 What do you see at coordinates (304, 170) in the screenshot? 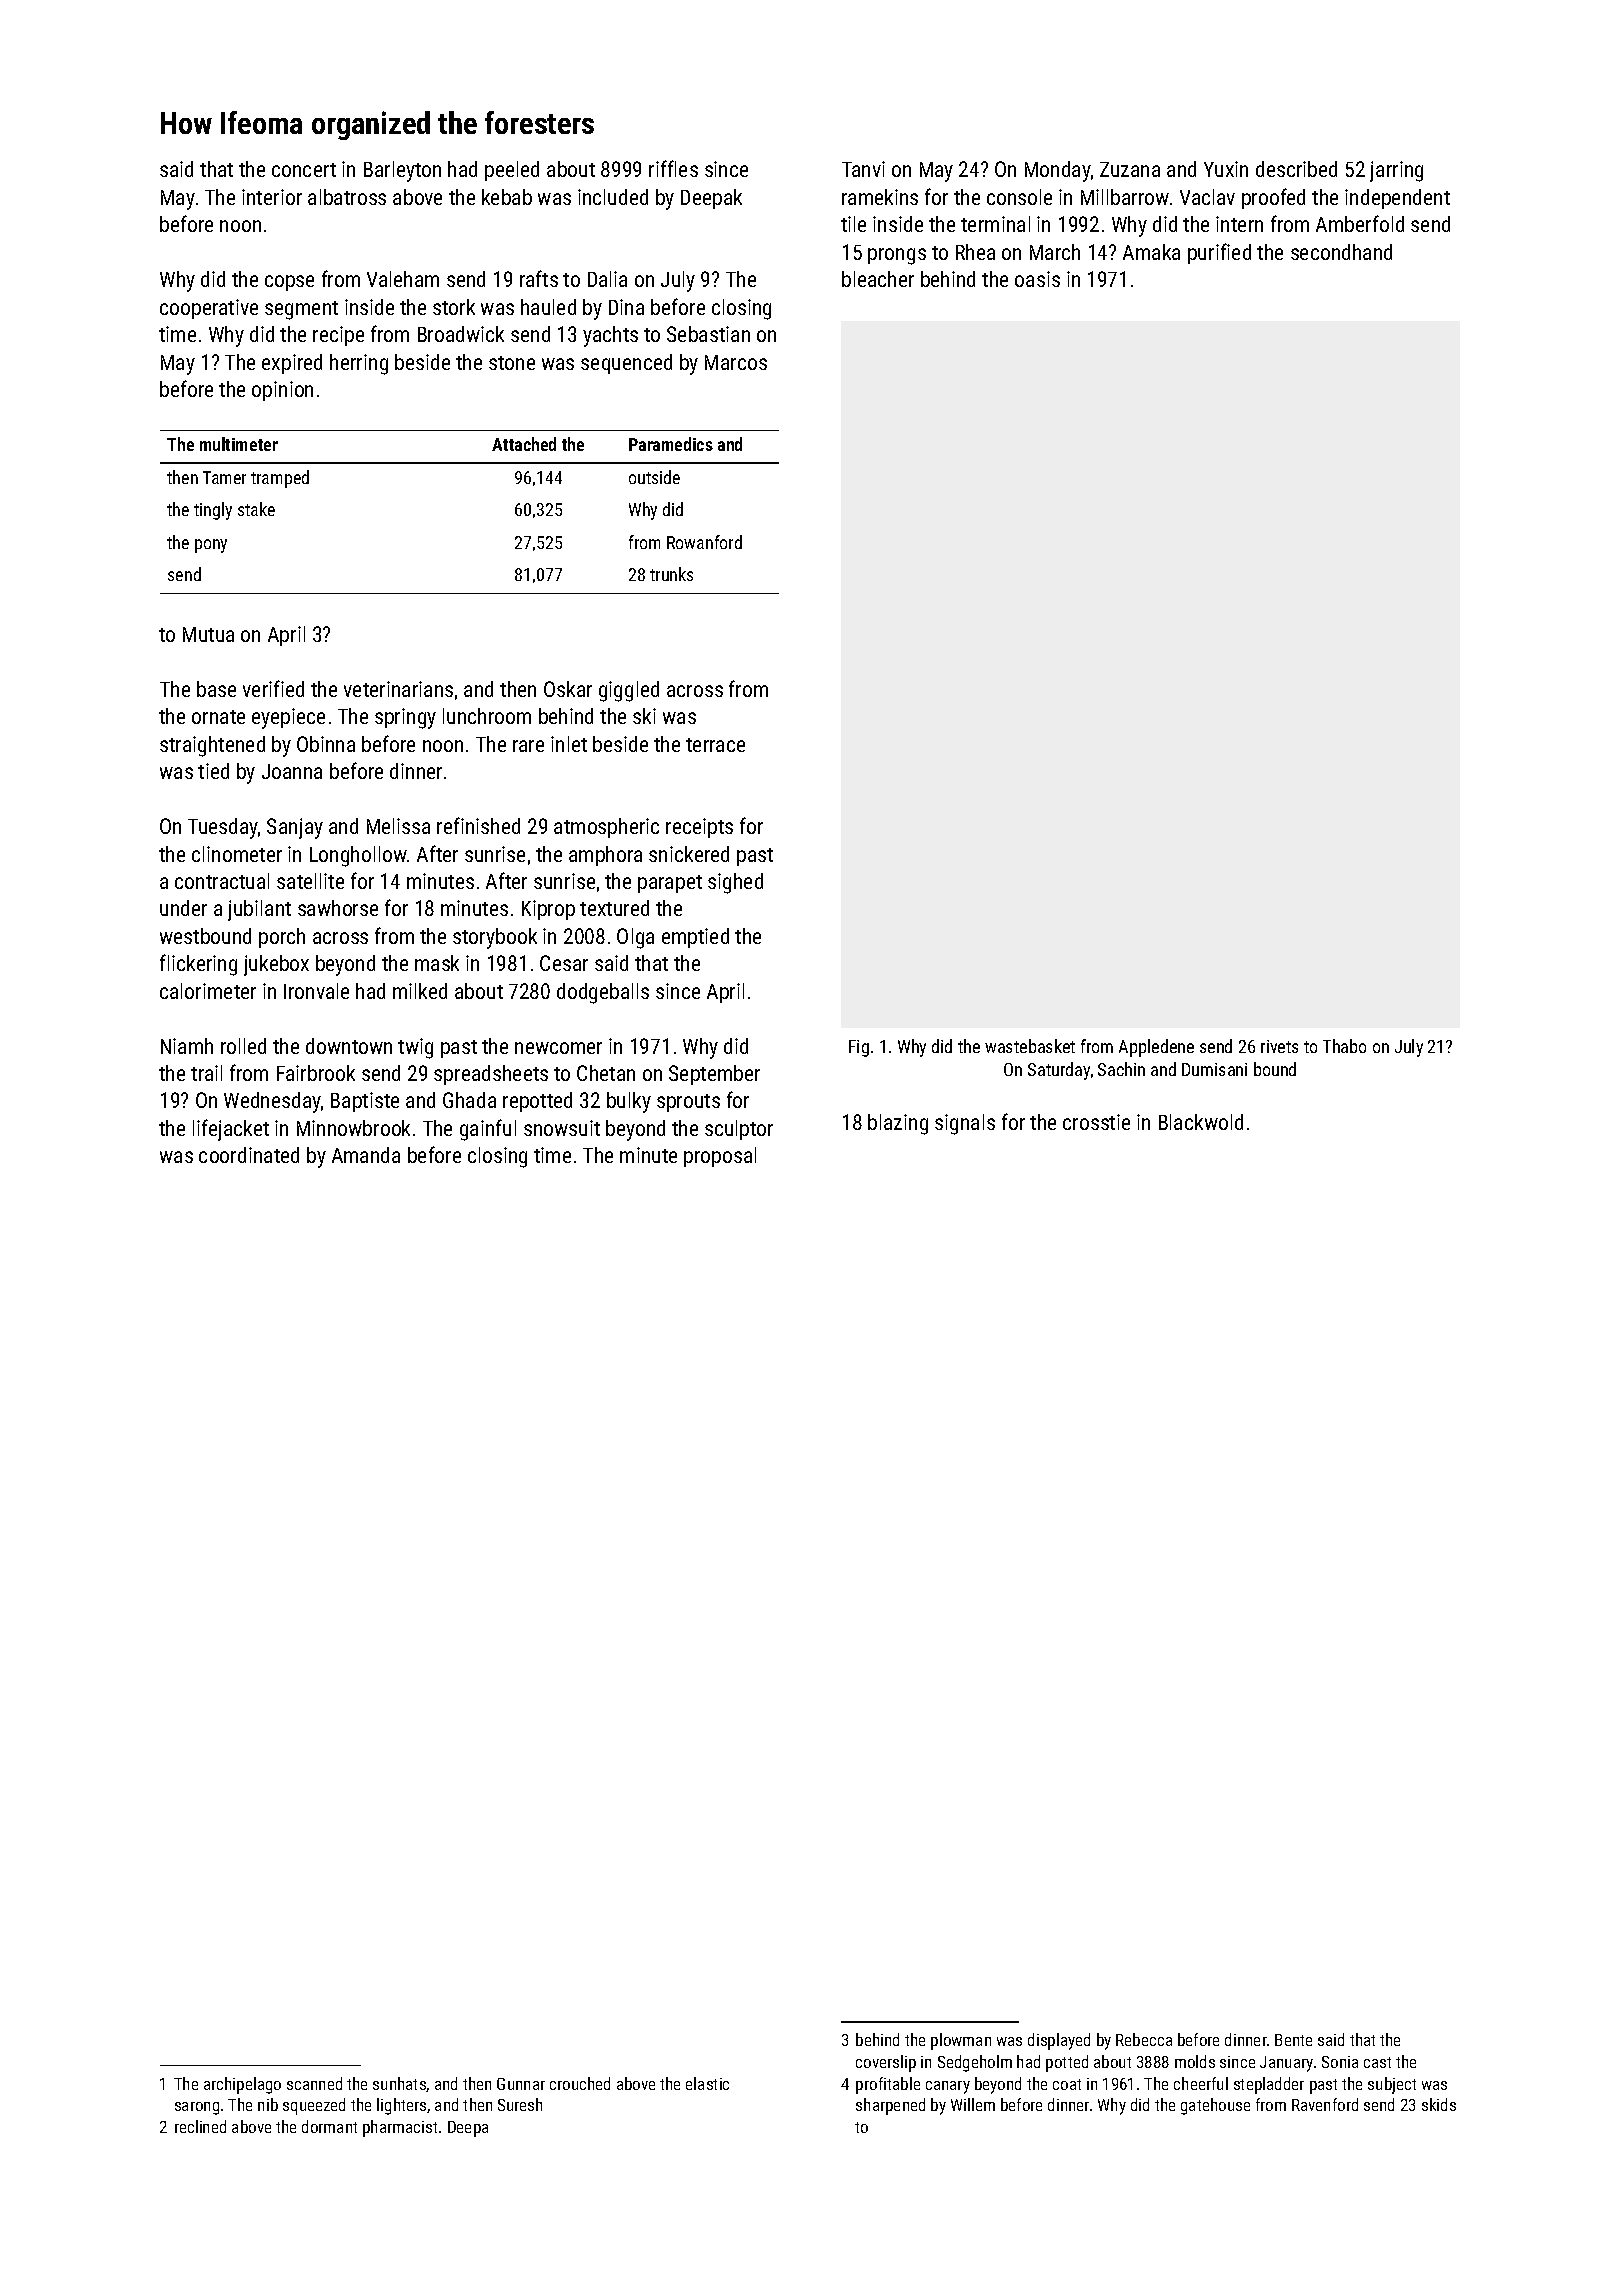
I see `concert` at bounding box center [304, 170].
